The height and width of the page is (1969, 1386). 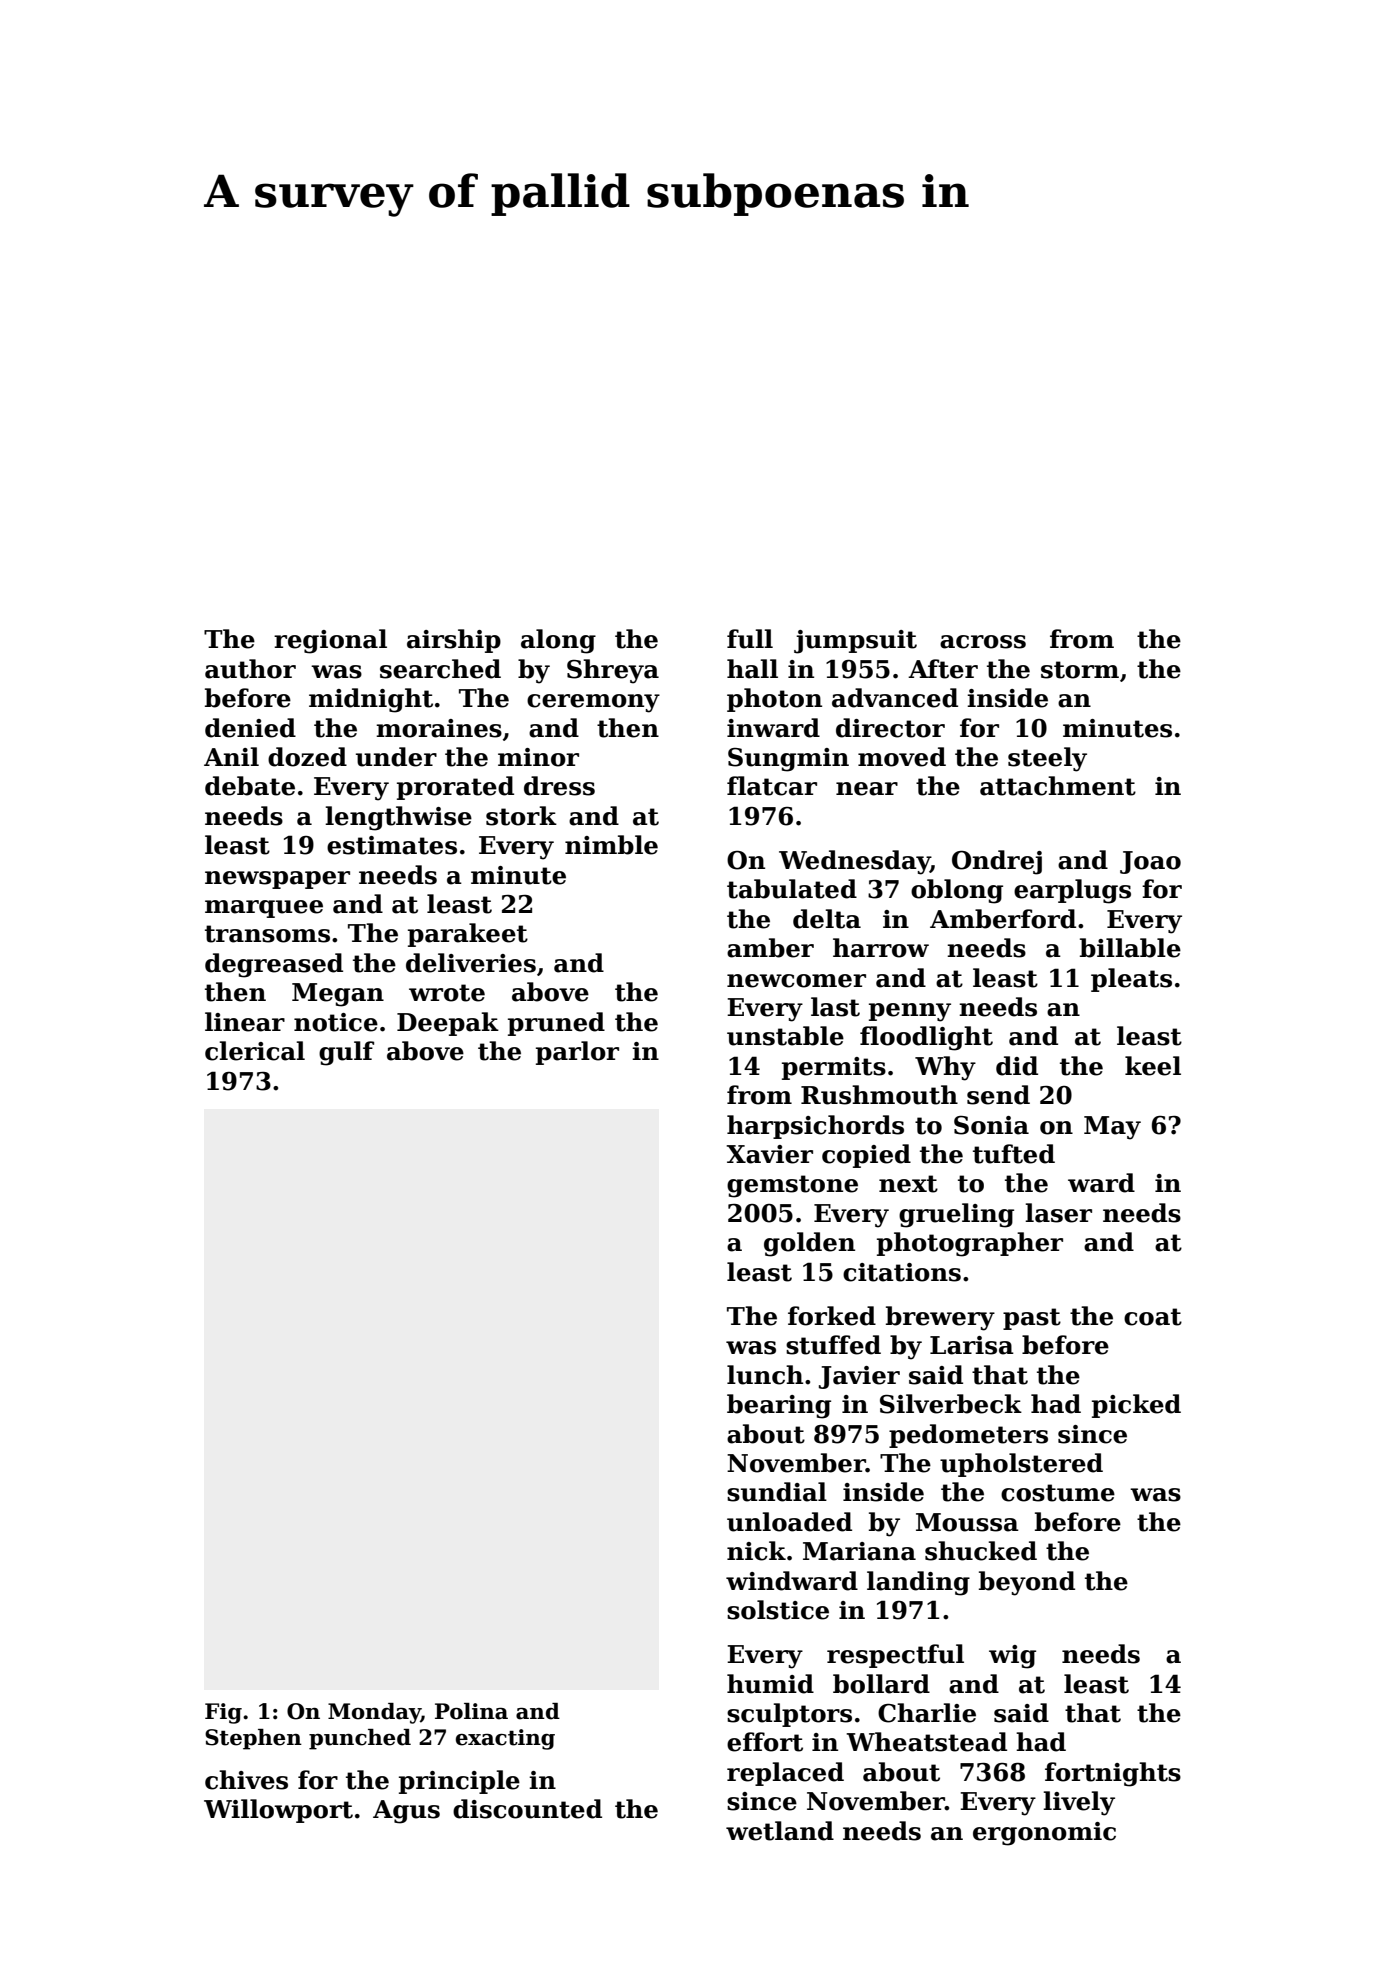 I want to click on grueling, so click(x=956, y=1215).
